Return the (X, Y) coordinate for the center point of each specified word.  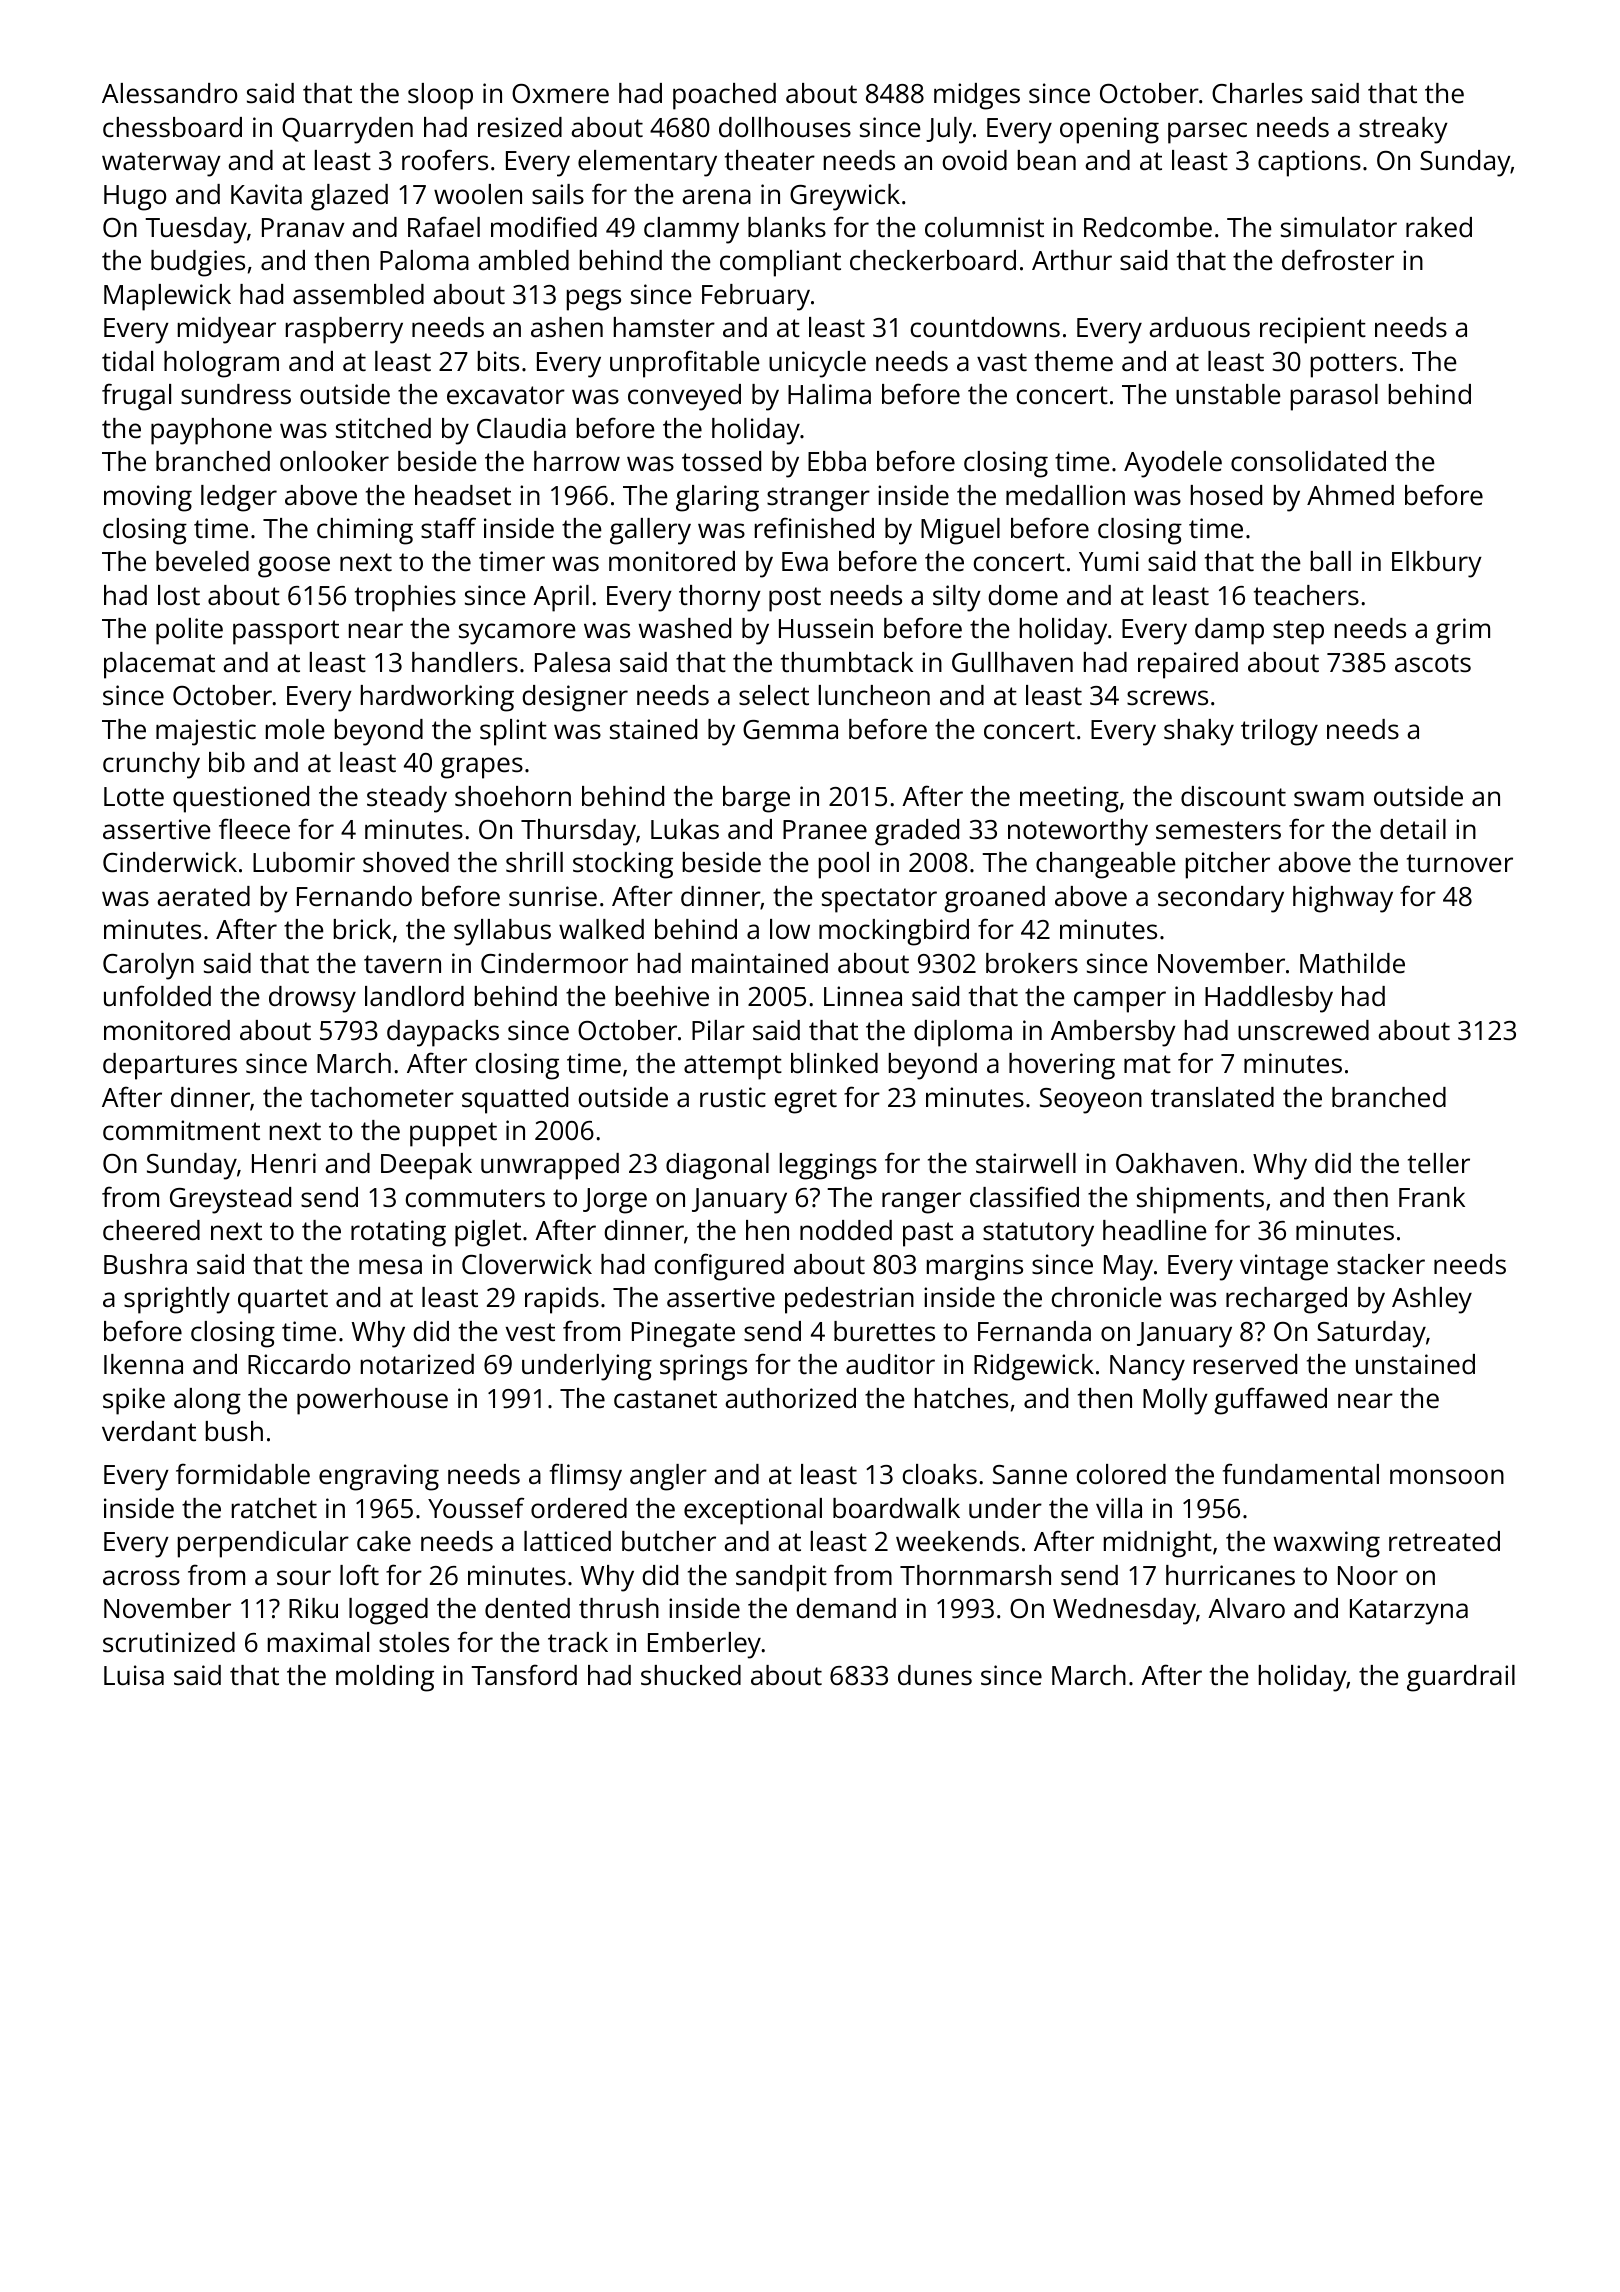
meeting (1069, 799)
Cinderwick (170, 862)
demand (846, 1608)
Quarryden (347, 130)
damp (1229, 631)
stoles (414, 1642)
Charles (1257, 93)
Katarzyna (1409, 1612)
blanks (787, 227)
